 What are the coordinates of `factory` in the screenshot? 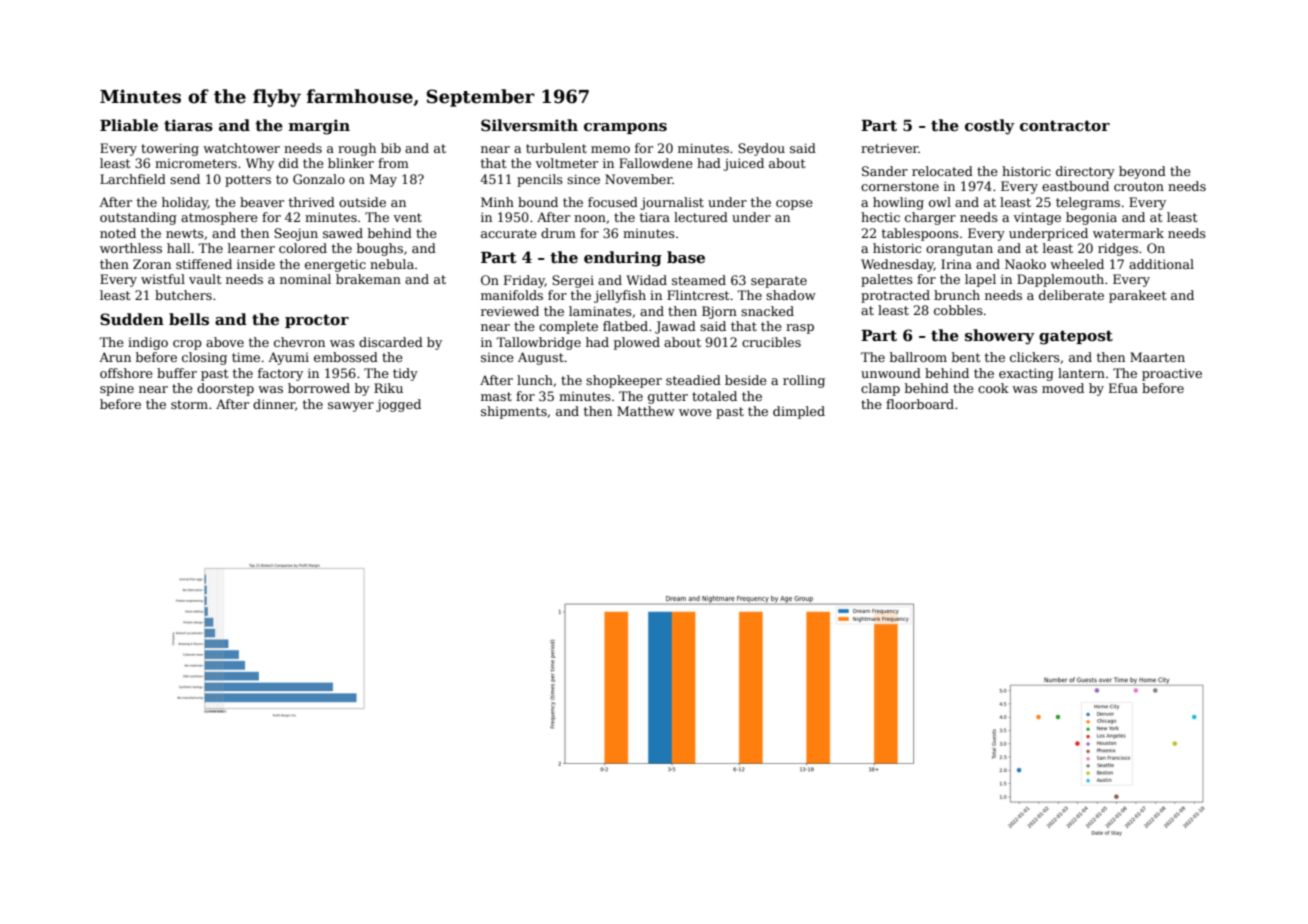 It's located at (280, 374).
